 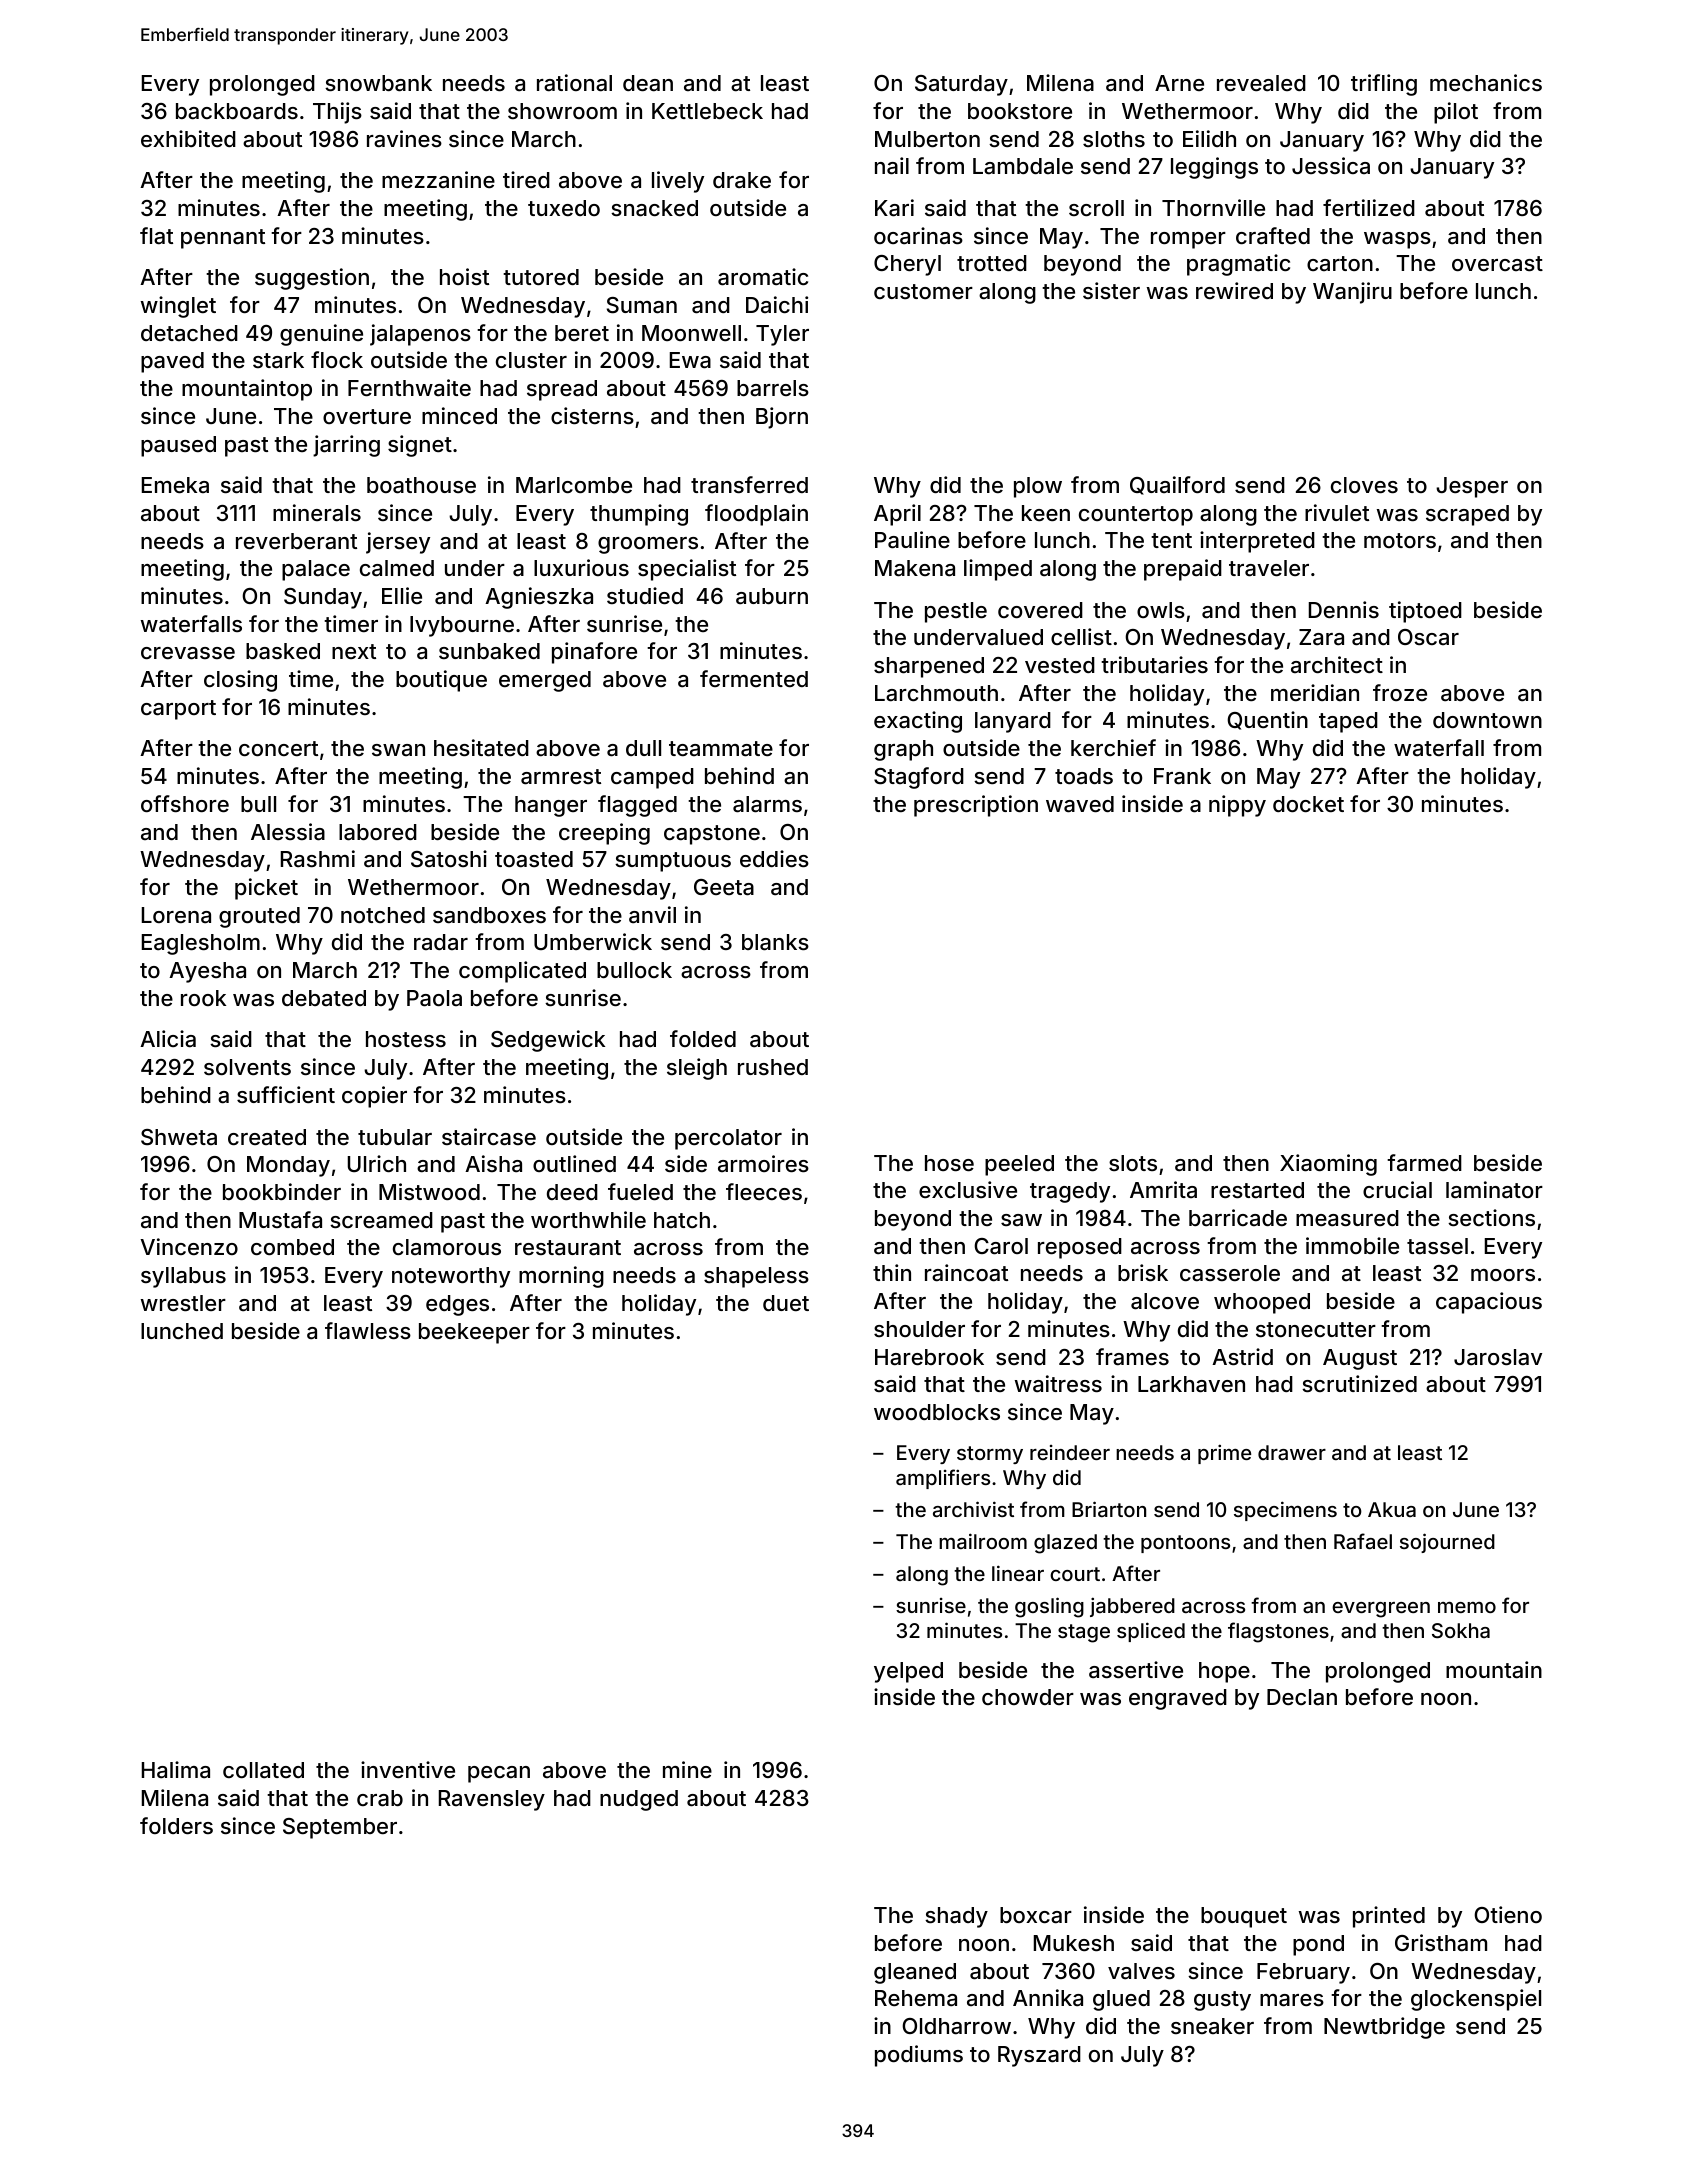 I want to click on tiptoed, so click(x=1425, y=612).
